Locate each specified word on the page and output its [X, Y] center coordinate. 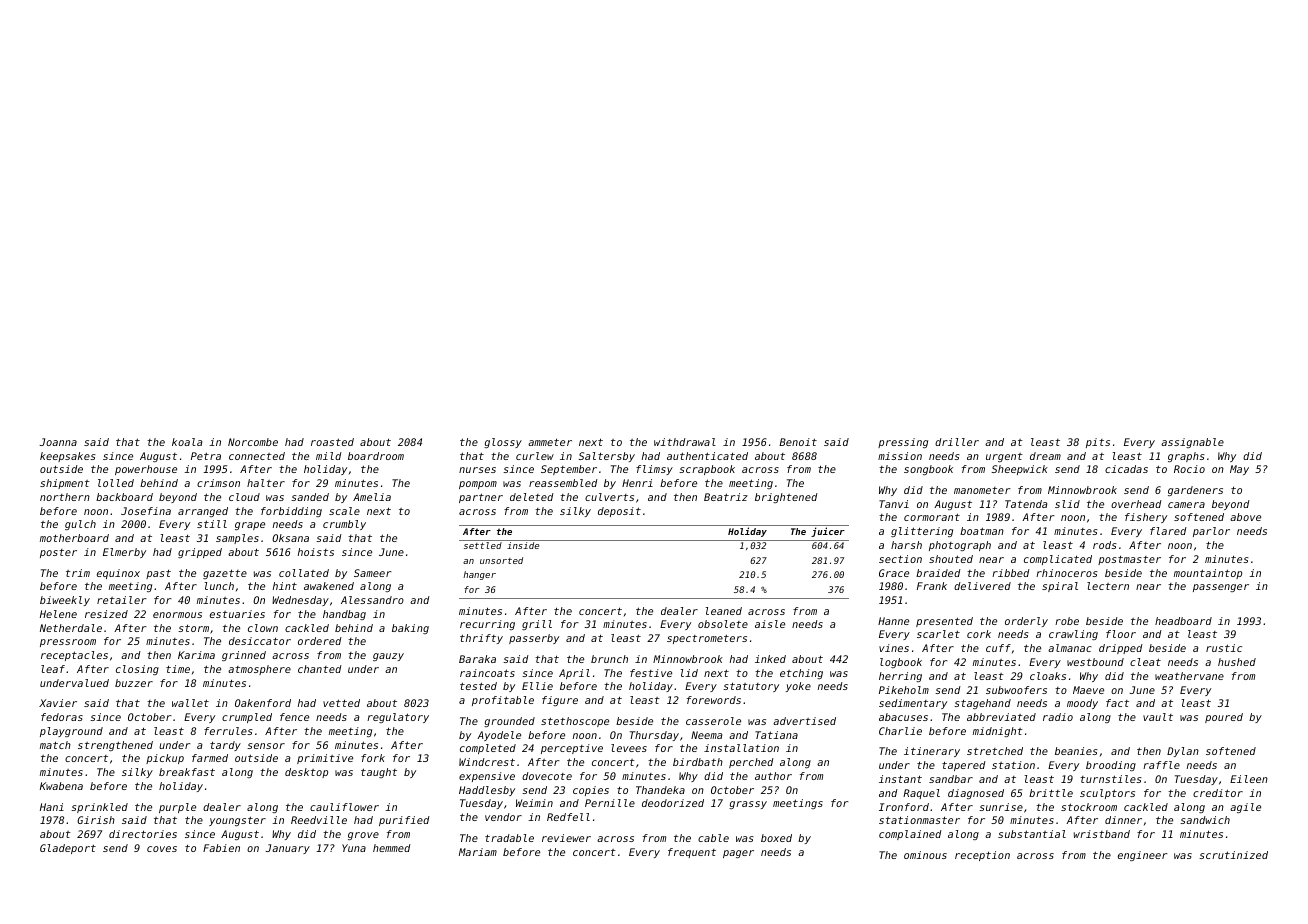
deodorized [673, 803]
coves [162, 849]
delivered [982, 586]
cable [713, 838]
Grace [894, 573]
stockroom [1089, 807]
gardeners [1195, 491]
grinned [244, 656]
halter [266, 483]
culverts [609, 497]
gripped [200, 553]
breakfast [187, 772]
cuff [998, 648]
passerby [534, 639]
